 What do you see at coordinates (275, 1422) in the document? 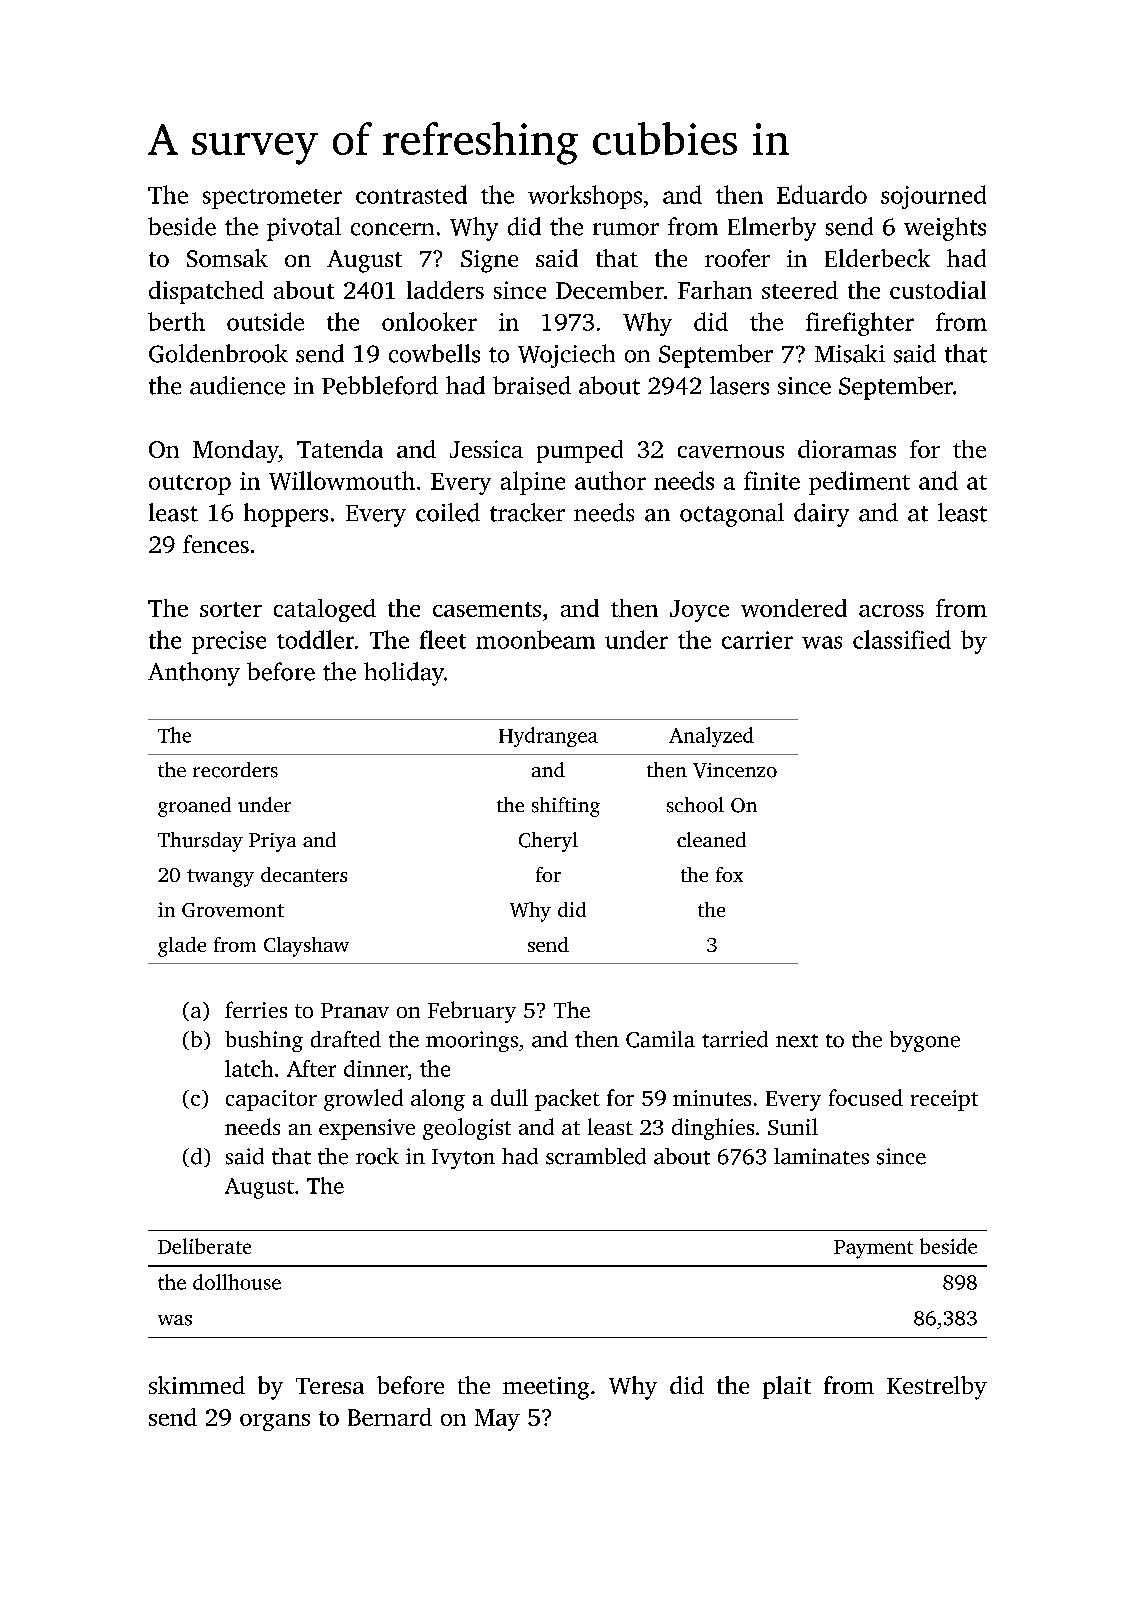
I see `organs` at bounding box center [275, 1422].
